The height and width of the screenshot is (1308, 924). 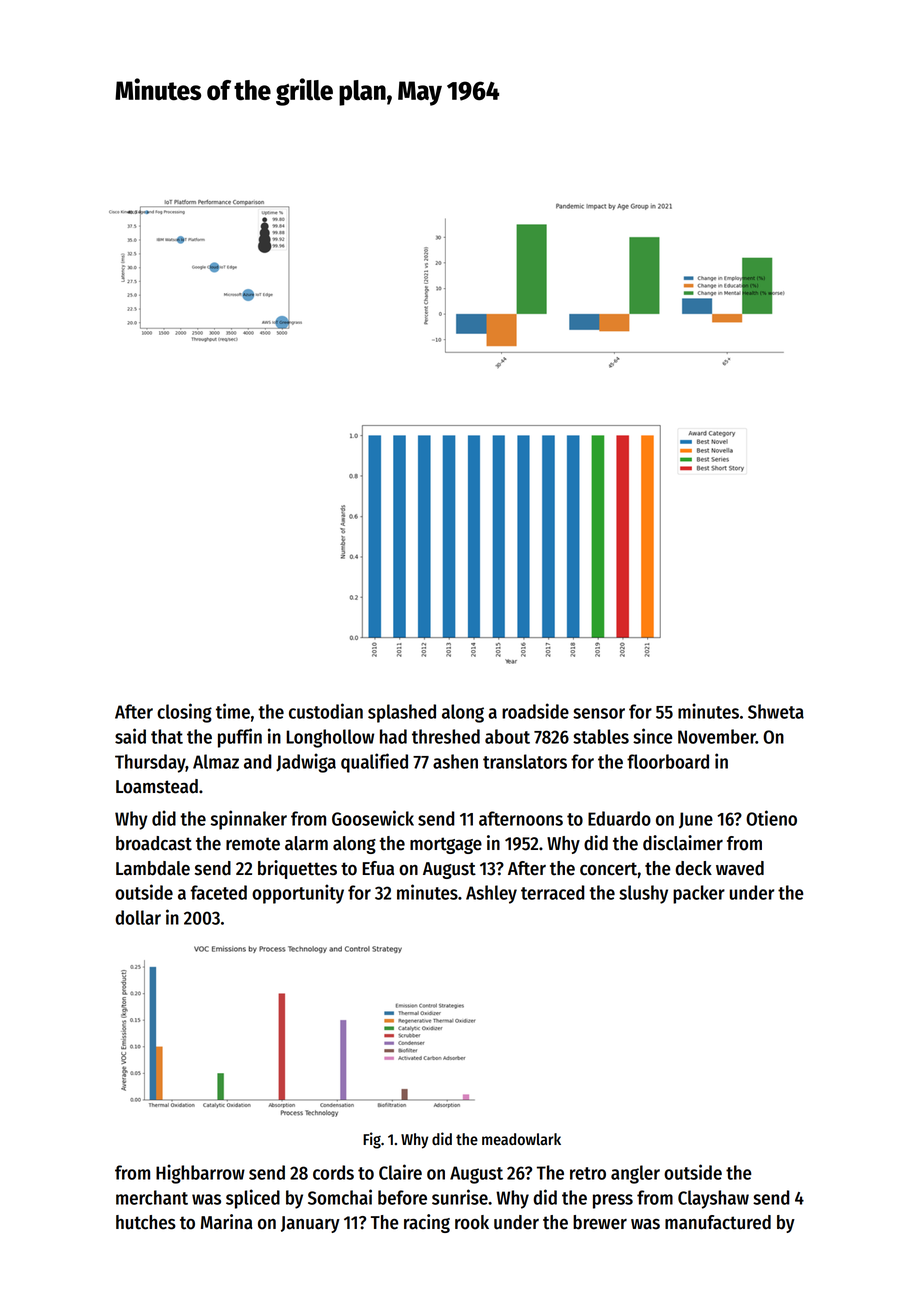 I want to click on Ashley, so click(x=491, y=894).
